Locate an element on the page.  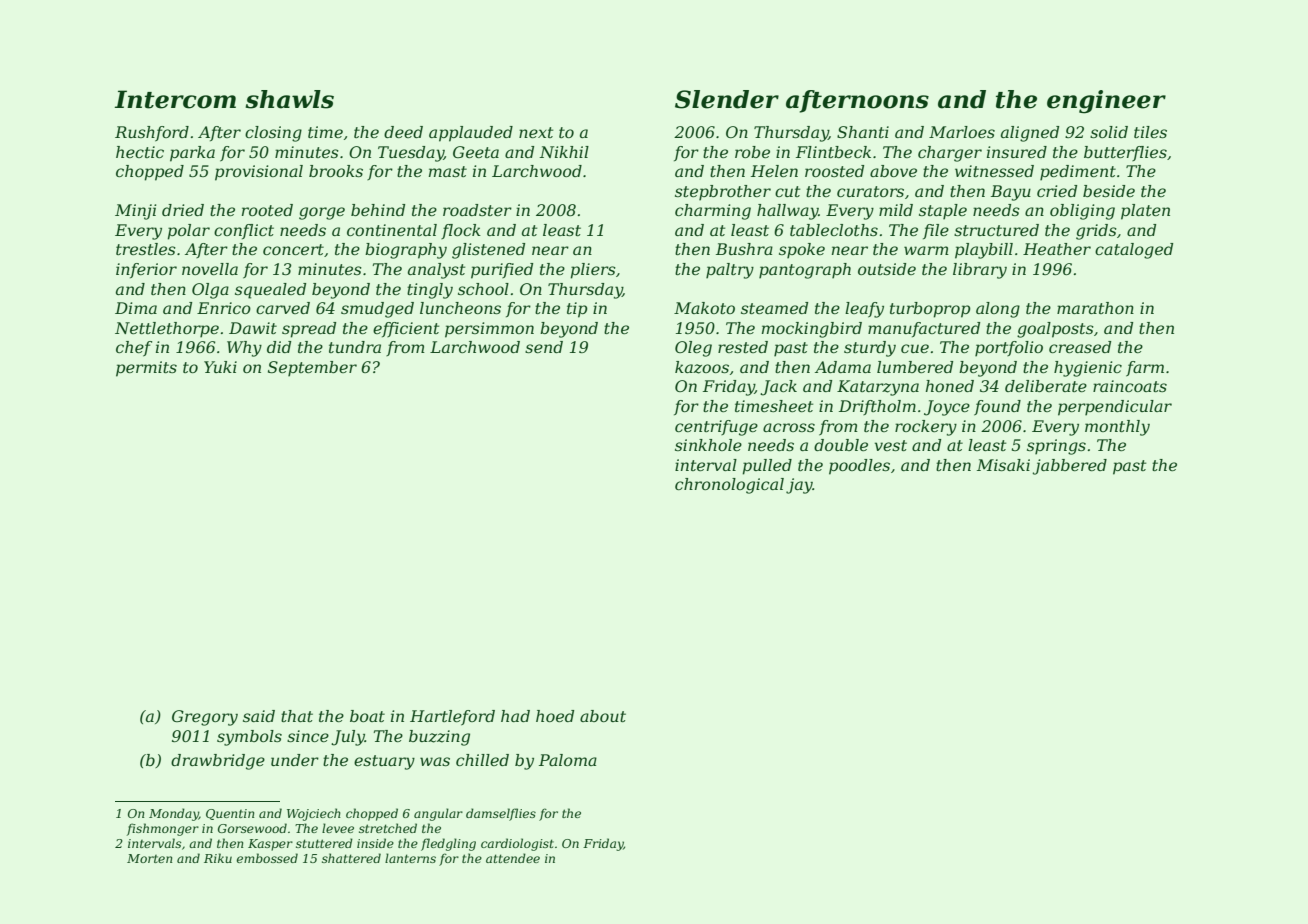
monthly is located at coordinates (1117, 428).
